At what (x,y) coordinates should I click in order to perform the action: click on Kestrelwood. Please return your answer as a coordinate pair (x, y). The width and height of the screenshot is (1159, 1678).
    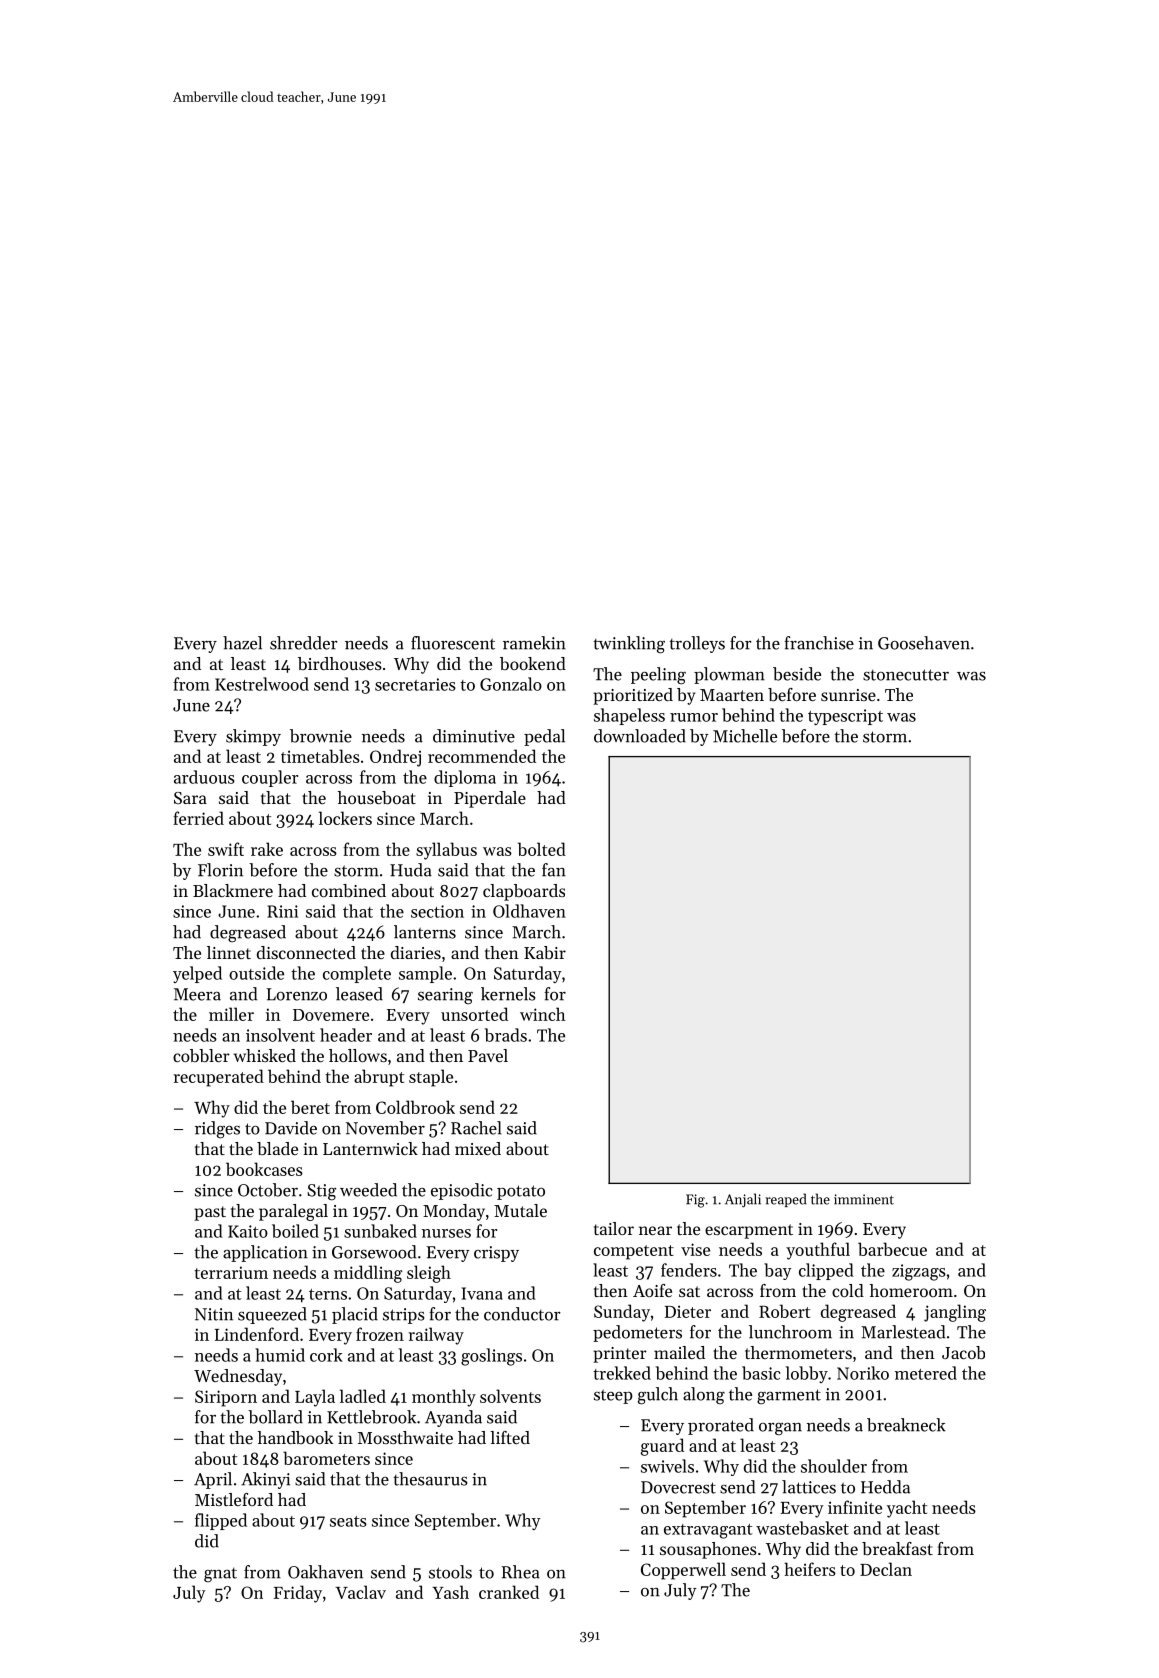
    Looking at the image, I should click on (262, 684).
